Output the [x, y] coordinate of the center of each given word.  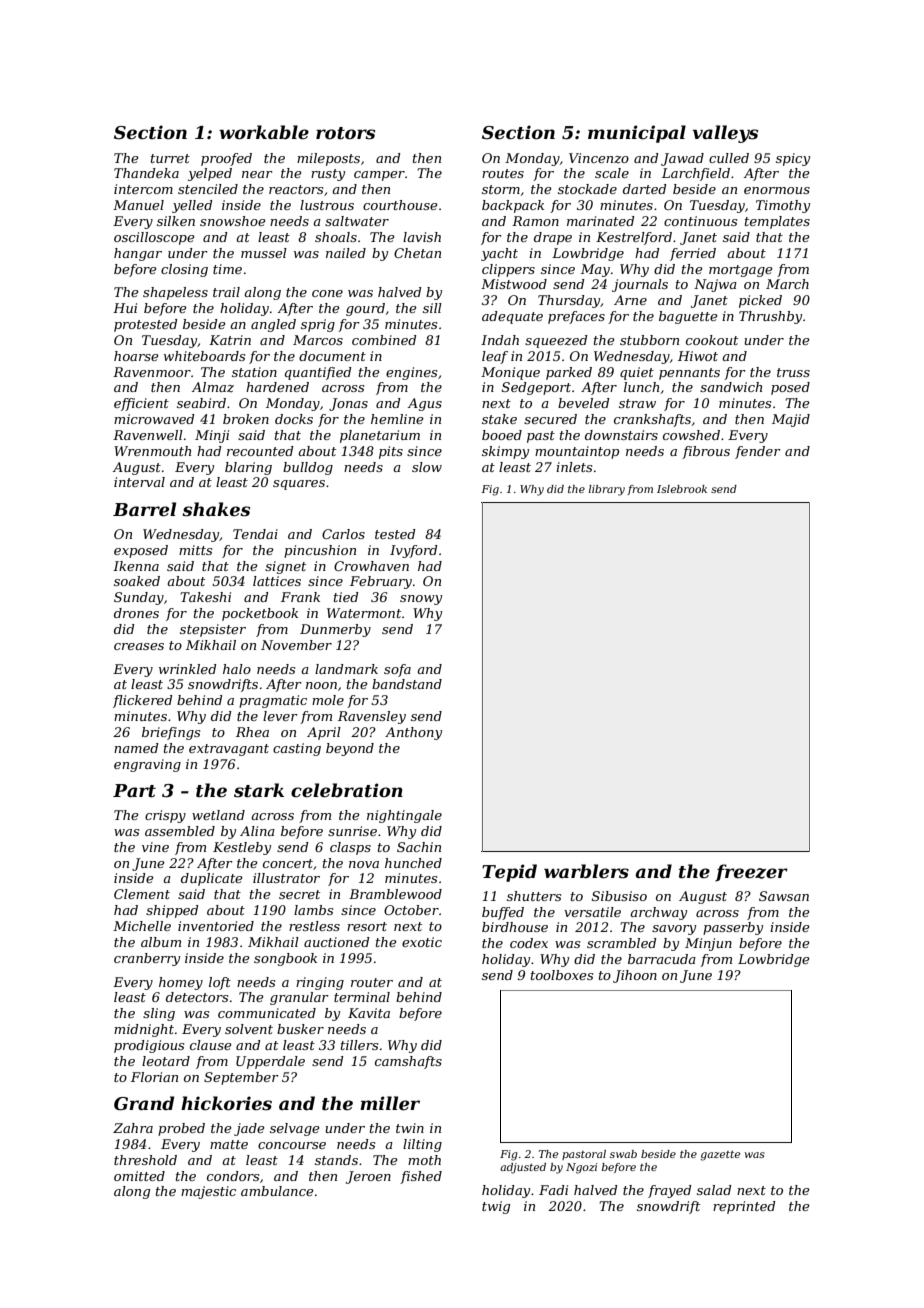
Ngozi [581, 1168]
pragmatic [273, 701]
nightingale [404, 816]
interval [139, 482]
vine [155, 847]
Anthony [413, 733]
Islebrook [682, 489]
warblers [586, 871]
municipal [637, 134]
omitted [139, 1176]
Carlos [343, 534]
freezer [751, 873]
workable [264, 132]
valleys [725, 134]
